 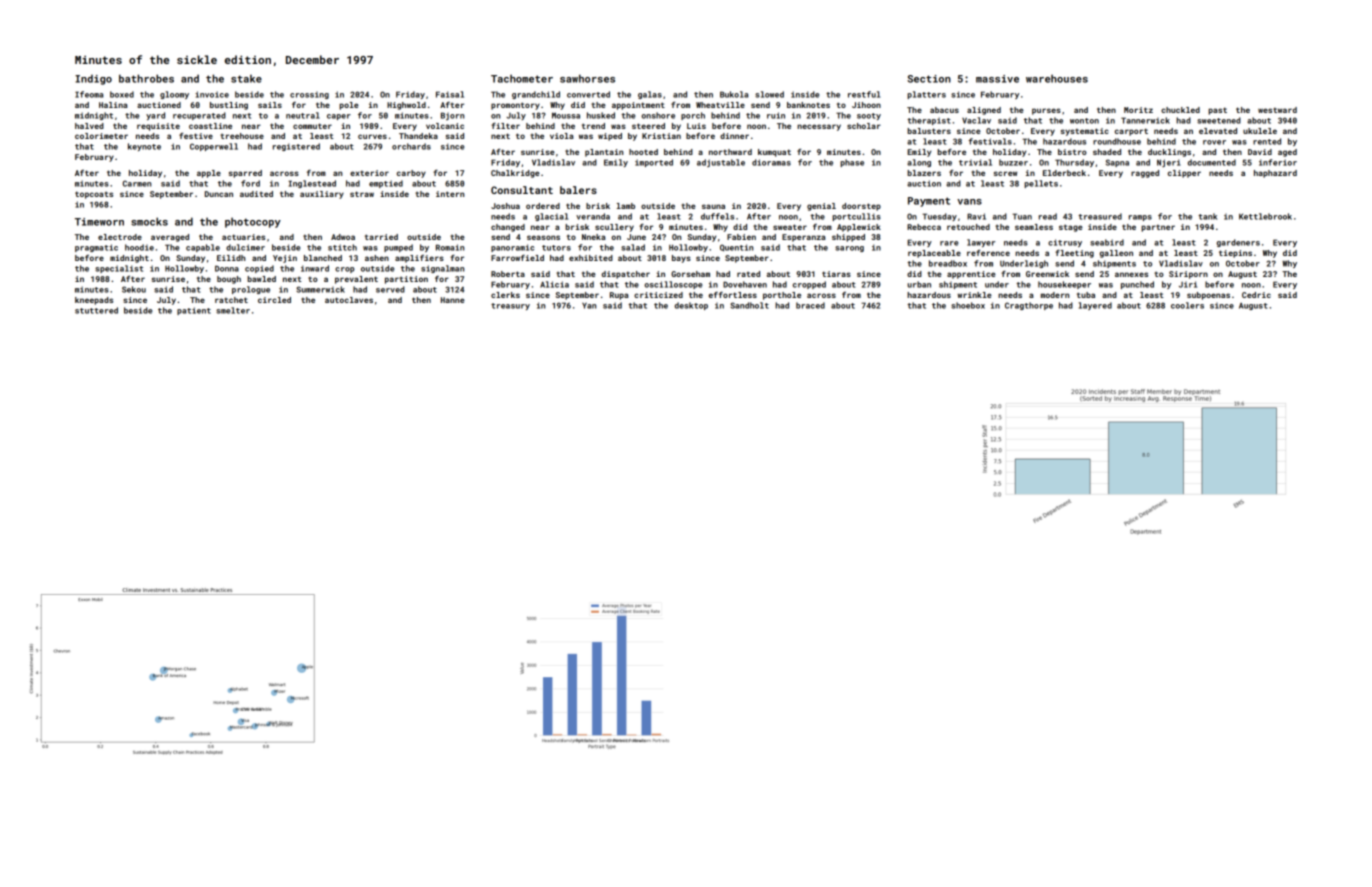 I want to click on Consultant, so click(x=522, y=190).
